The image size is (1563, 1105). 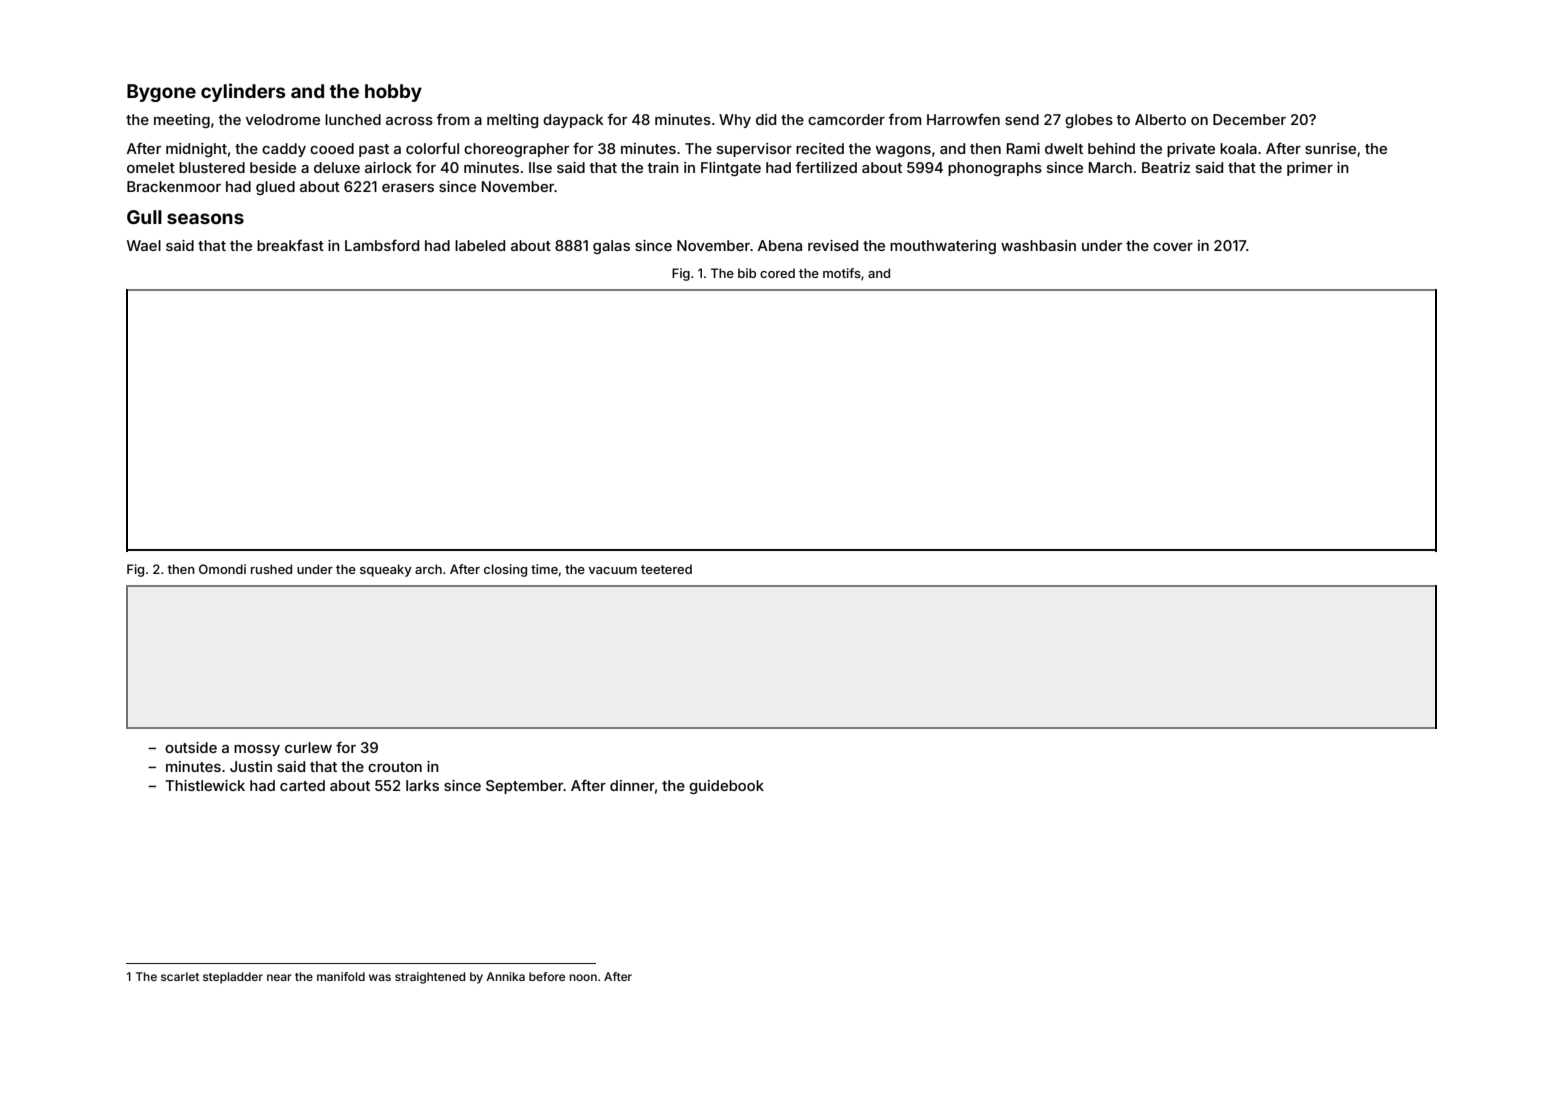 I want to click on primer, so click(x=1310, y=169).
